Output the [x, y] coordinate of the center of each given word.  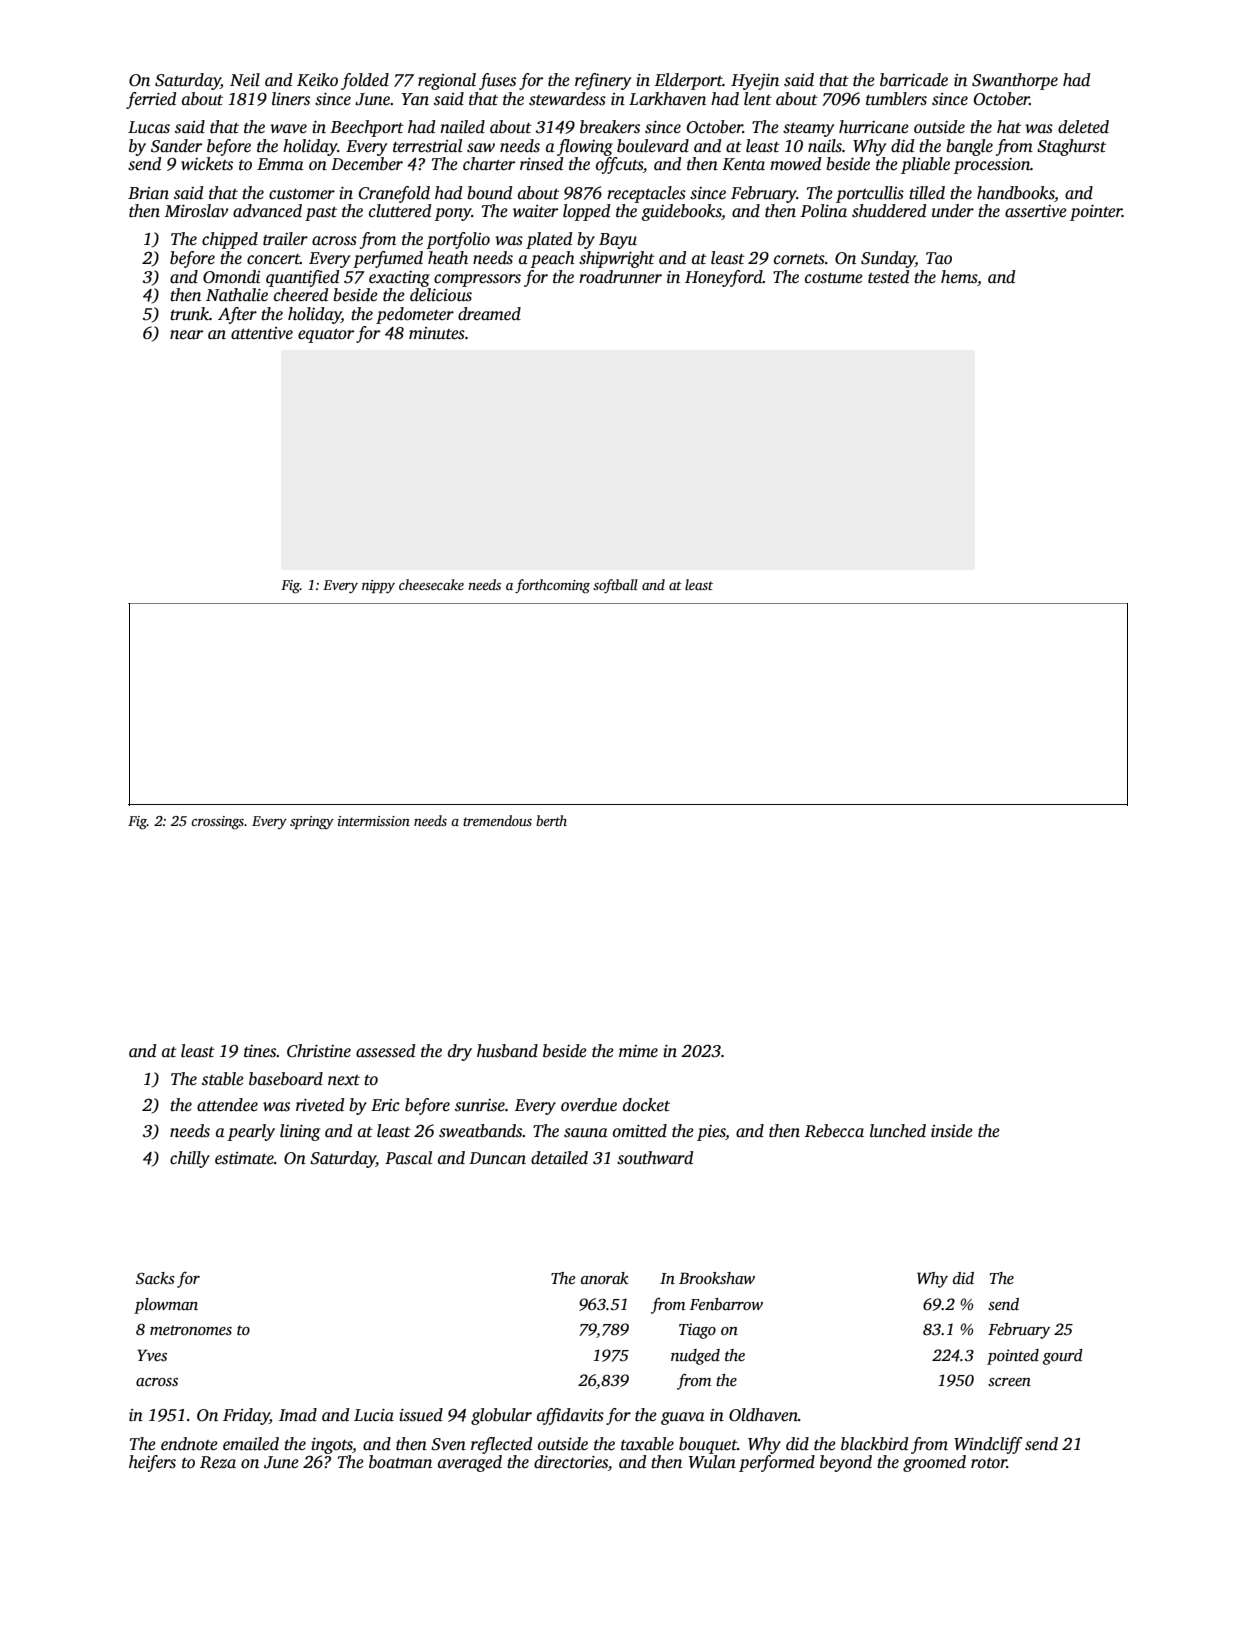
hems [959, 277]
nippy [378, 587]
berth [551, 820]
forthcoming [552, 586]
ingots [332, 1446]
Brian [148, 193]
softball [615, 586]
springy [312, 823]
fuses [497, 81]
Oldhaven [763, 1415]
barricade [914, 80]
